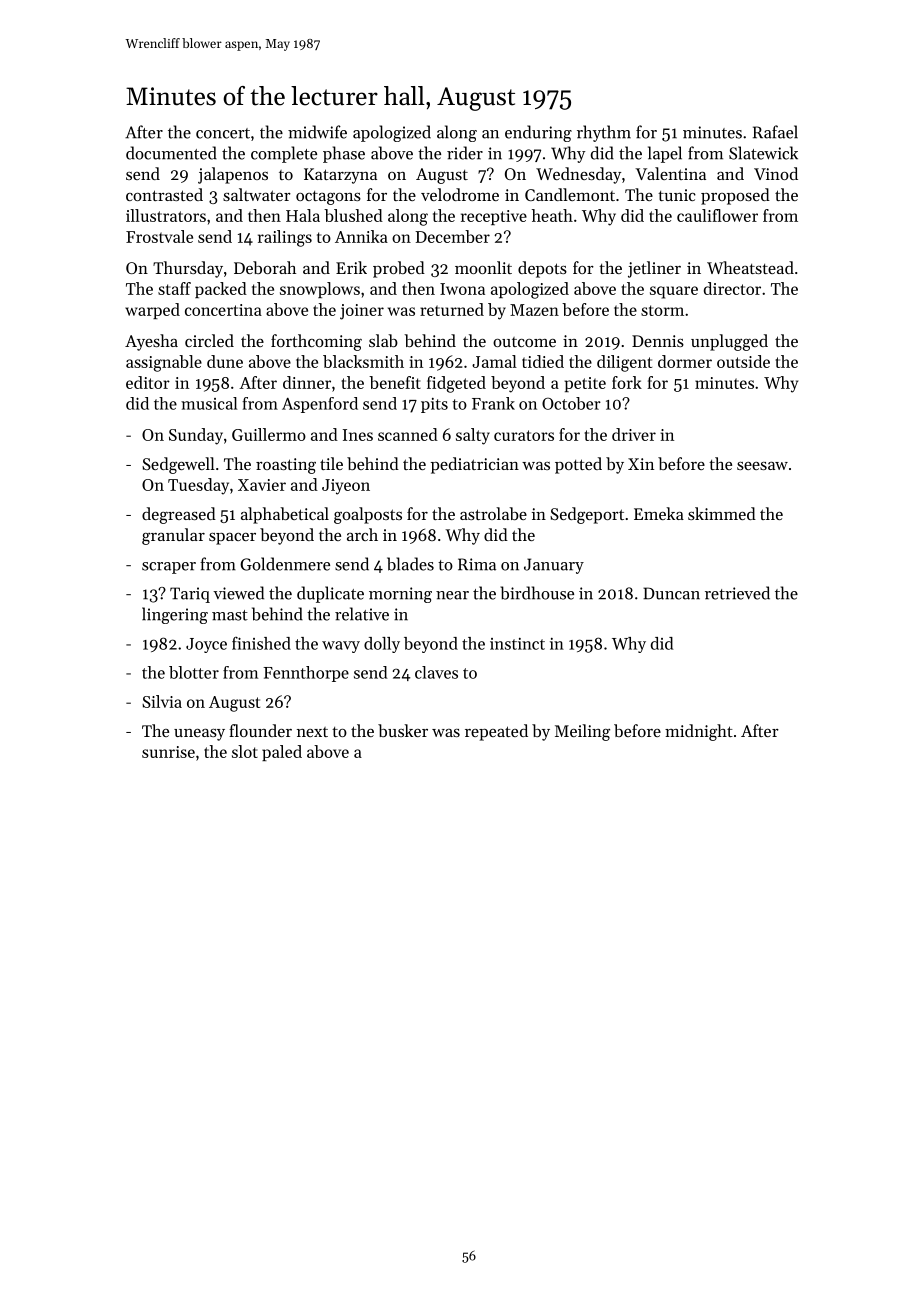 The height and width of the screenshot is (1314, 924). Describe the element at coordinates (582, 732) in the screenshot. I see `Meiling` at that location.
